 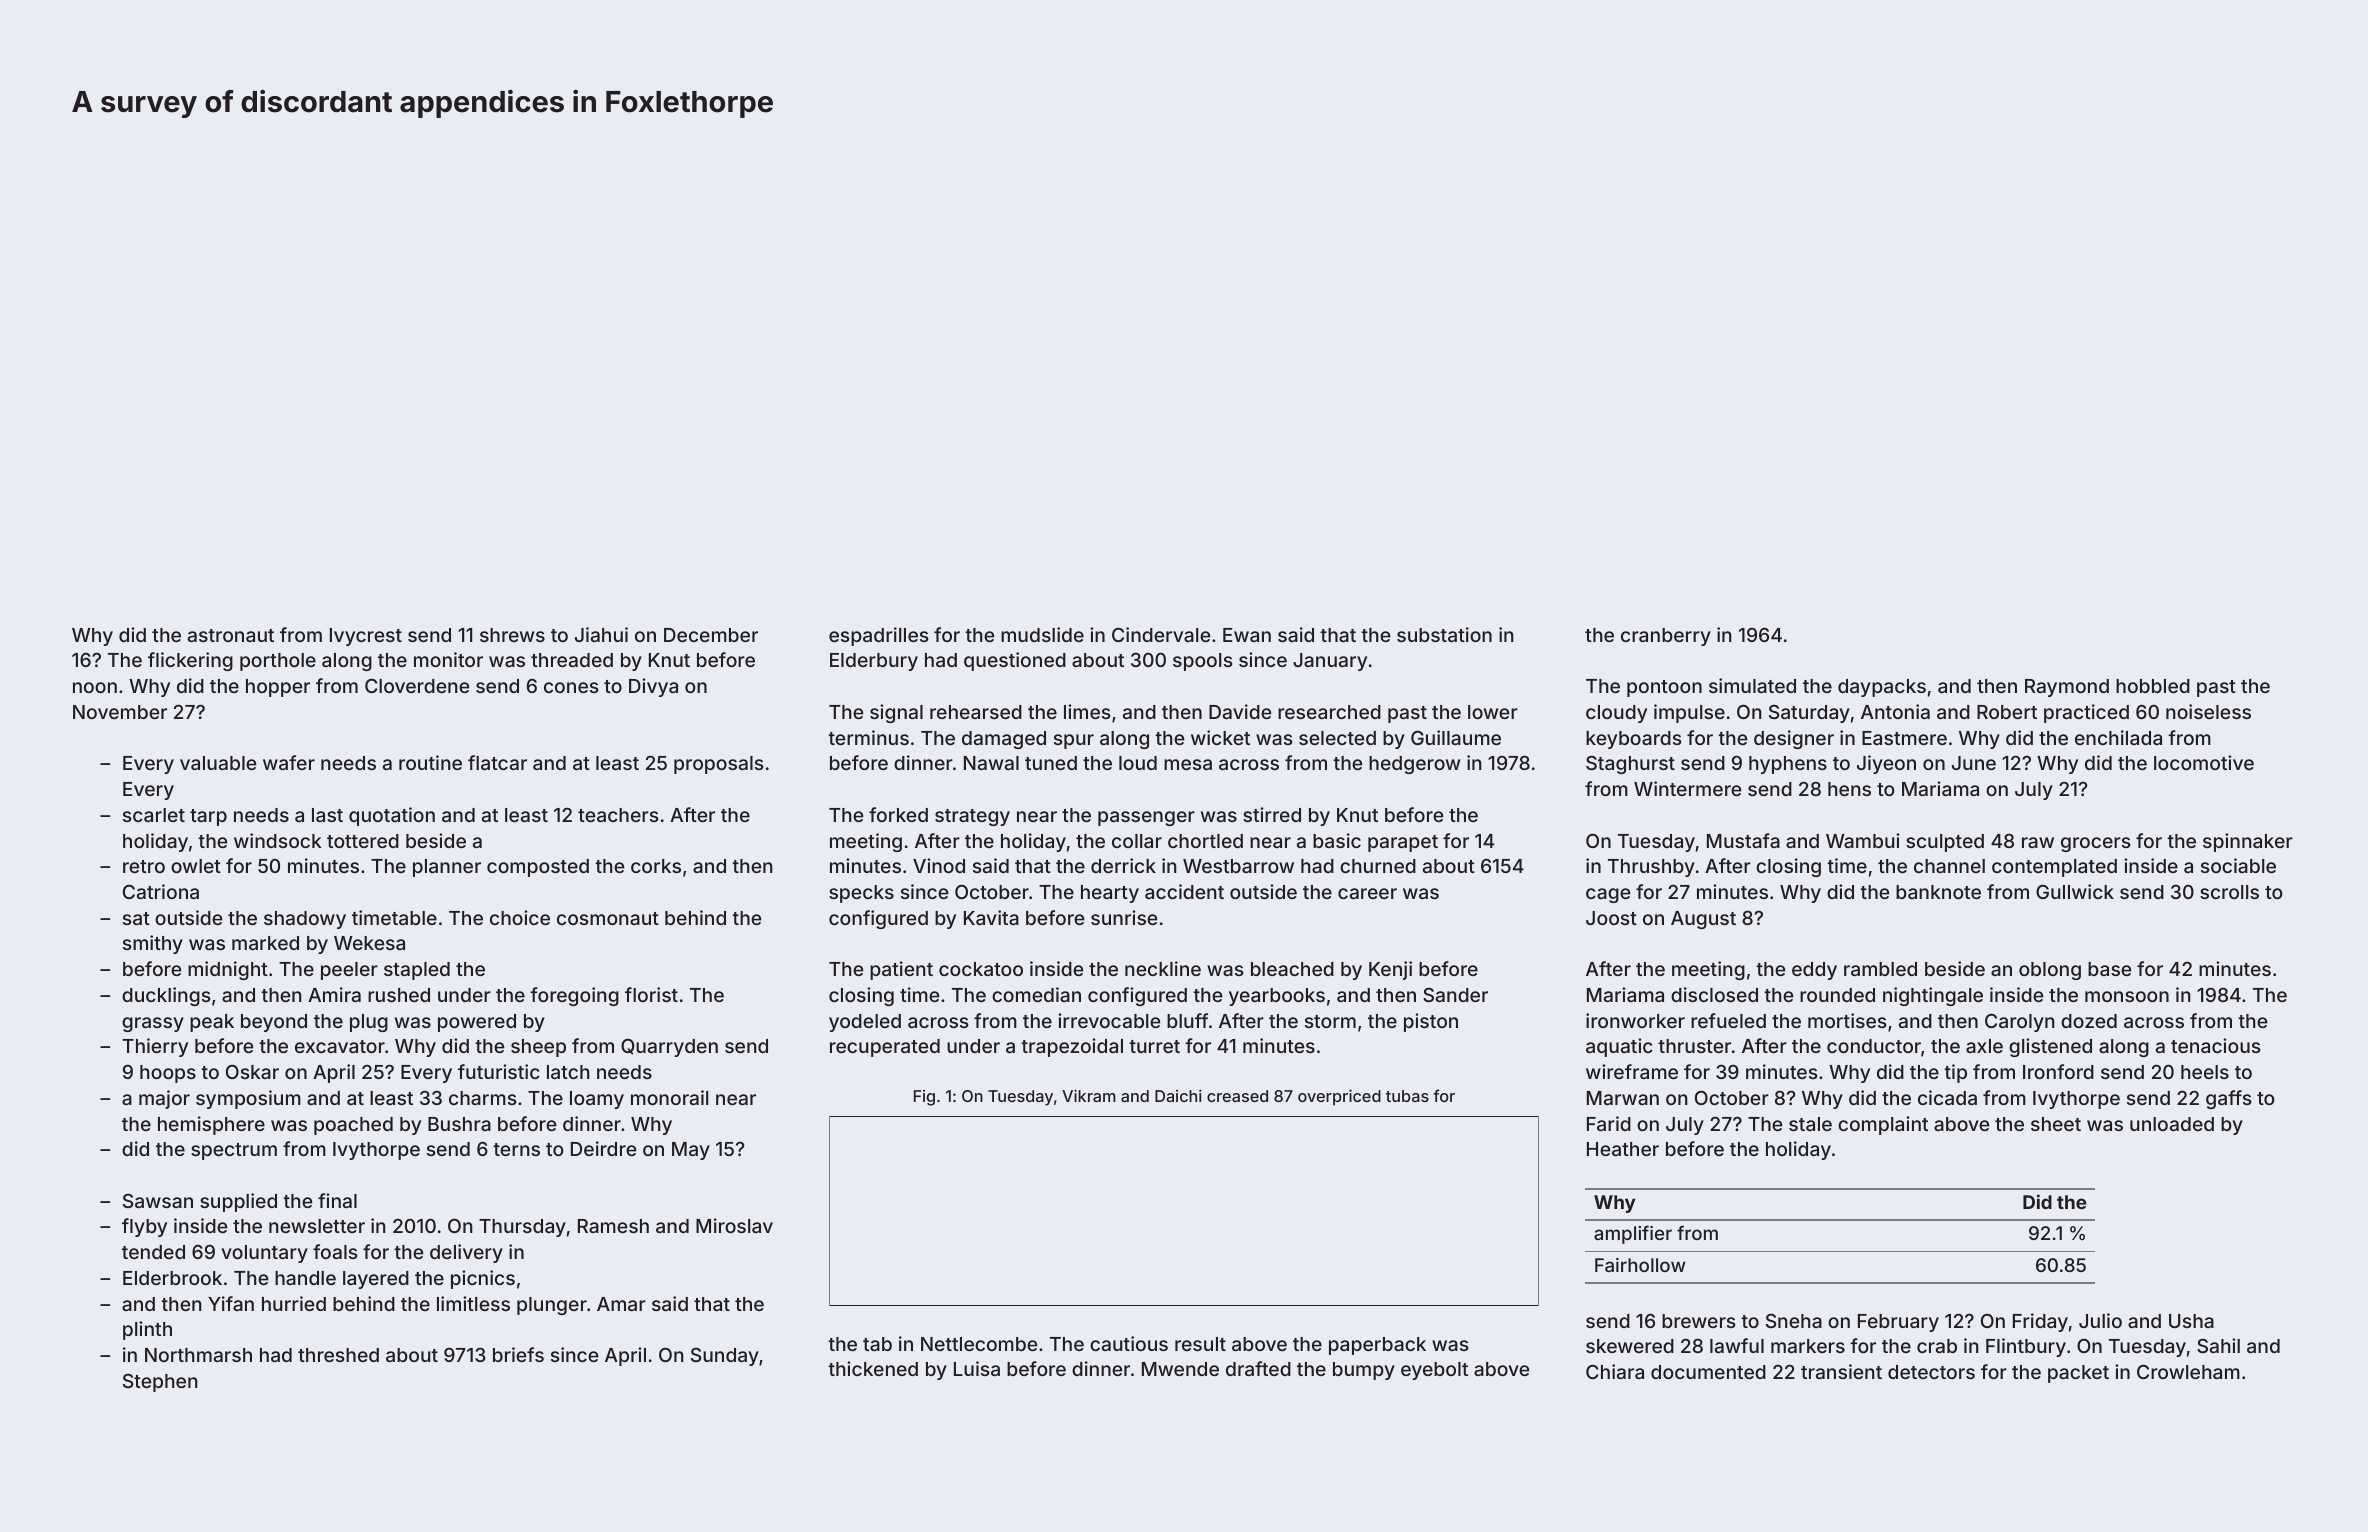 I want to click on lower, so click(x=1493, y=712).
